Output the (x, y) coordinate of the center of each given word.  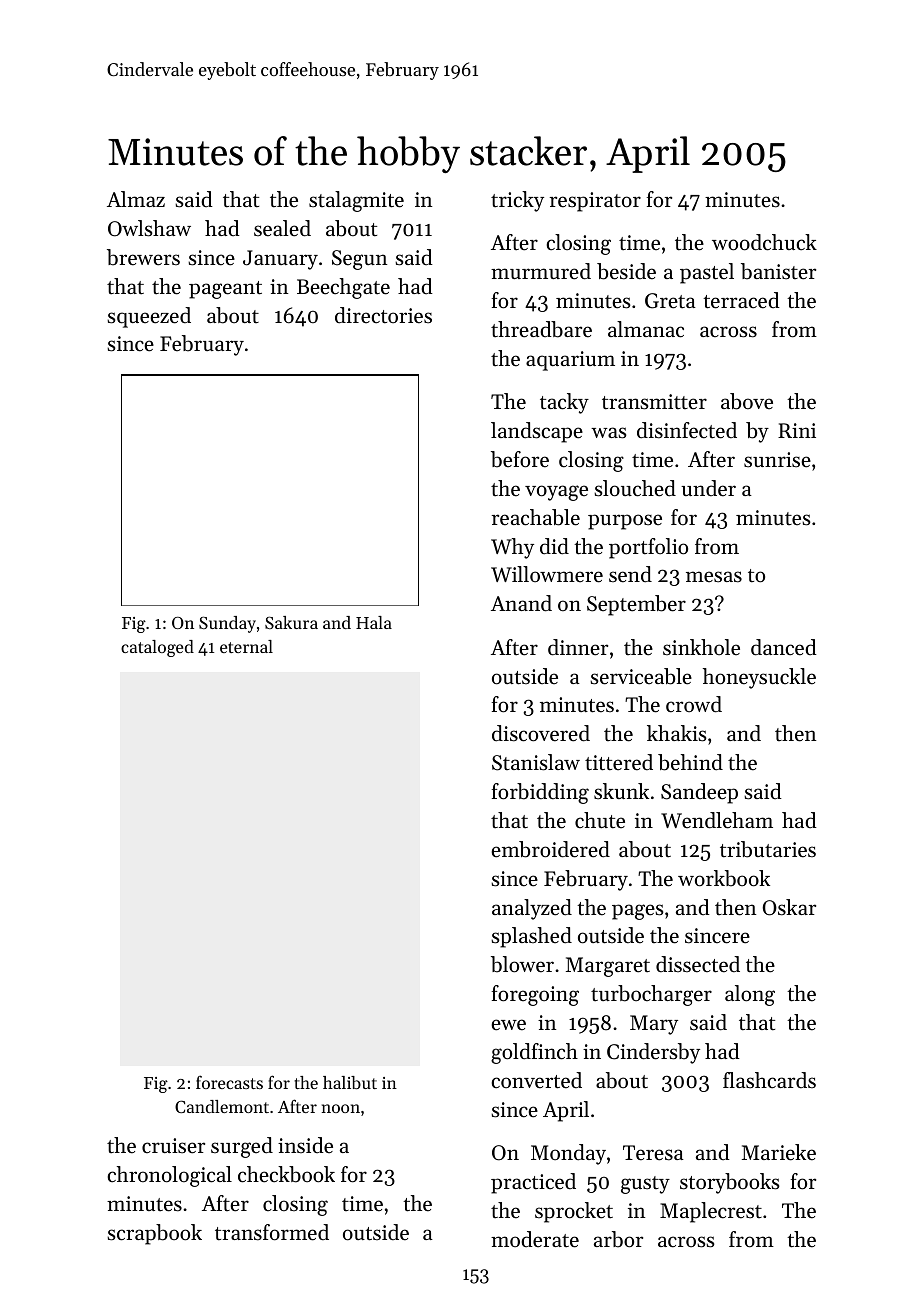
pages (638, 912)
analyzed (532, 909)
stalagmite (356, 201)
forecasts (229, 1082)
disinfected (687, 430)
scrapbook (154, 1234)
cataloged (157, 648)
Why (512, 548)
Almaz (136, 199)
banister (778, 271)
